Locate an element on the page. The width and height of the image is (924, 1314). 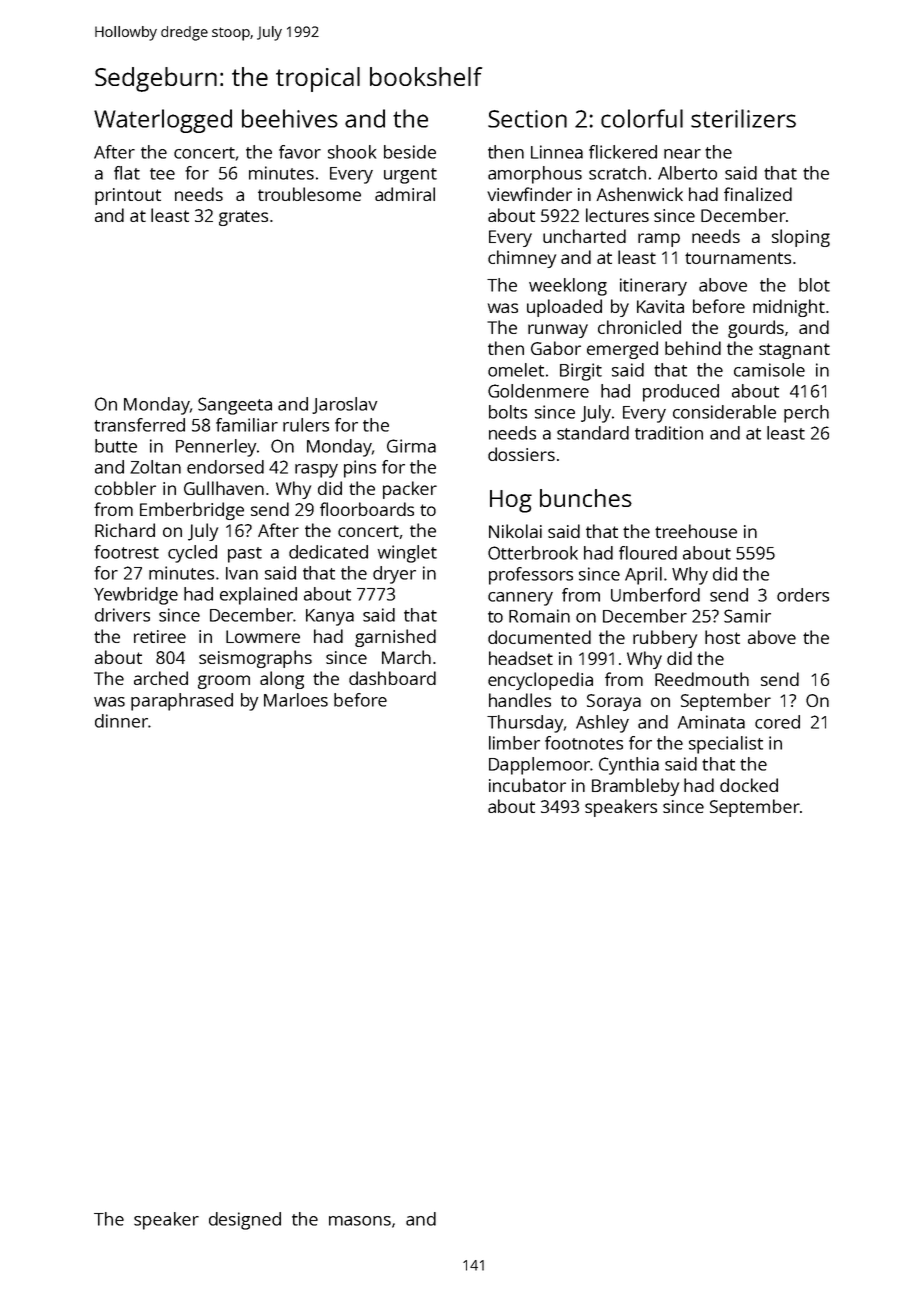
Dapplemoor is located at coordinates (539, 766).
